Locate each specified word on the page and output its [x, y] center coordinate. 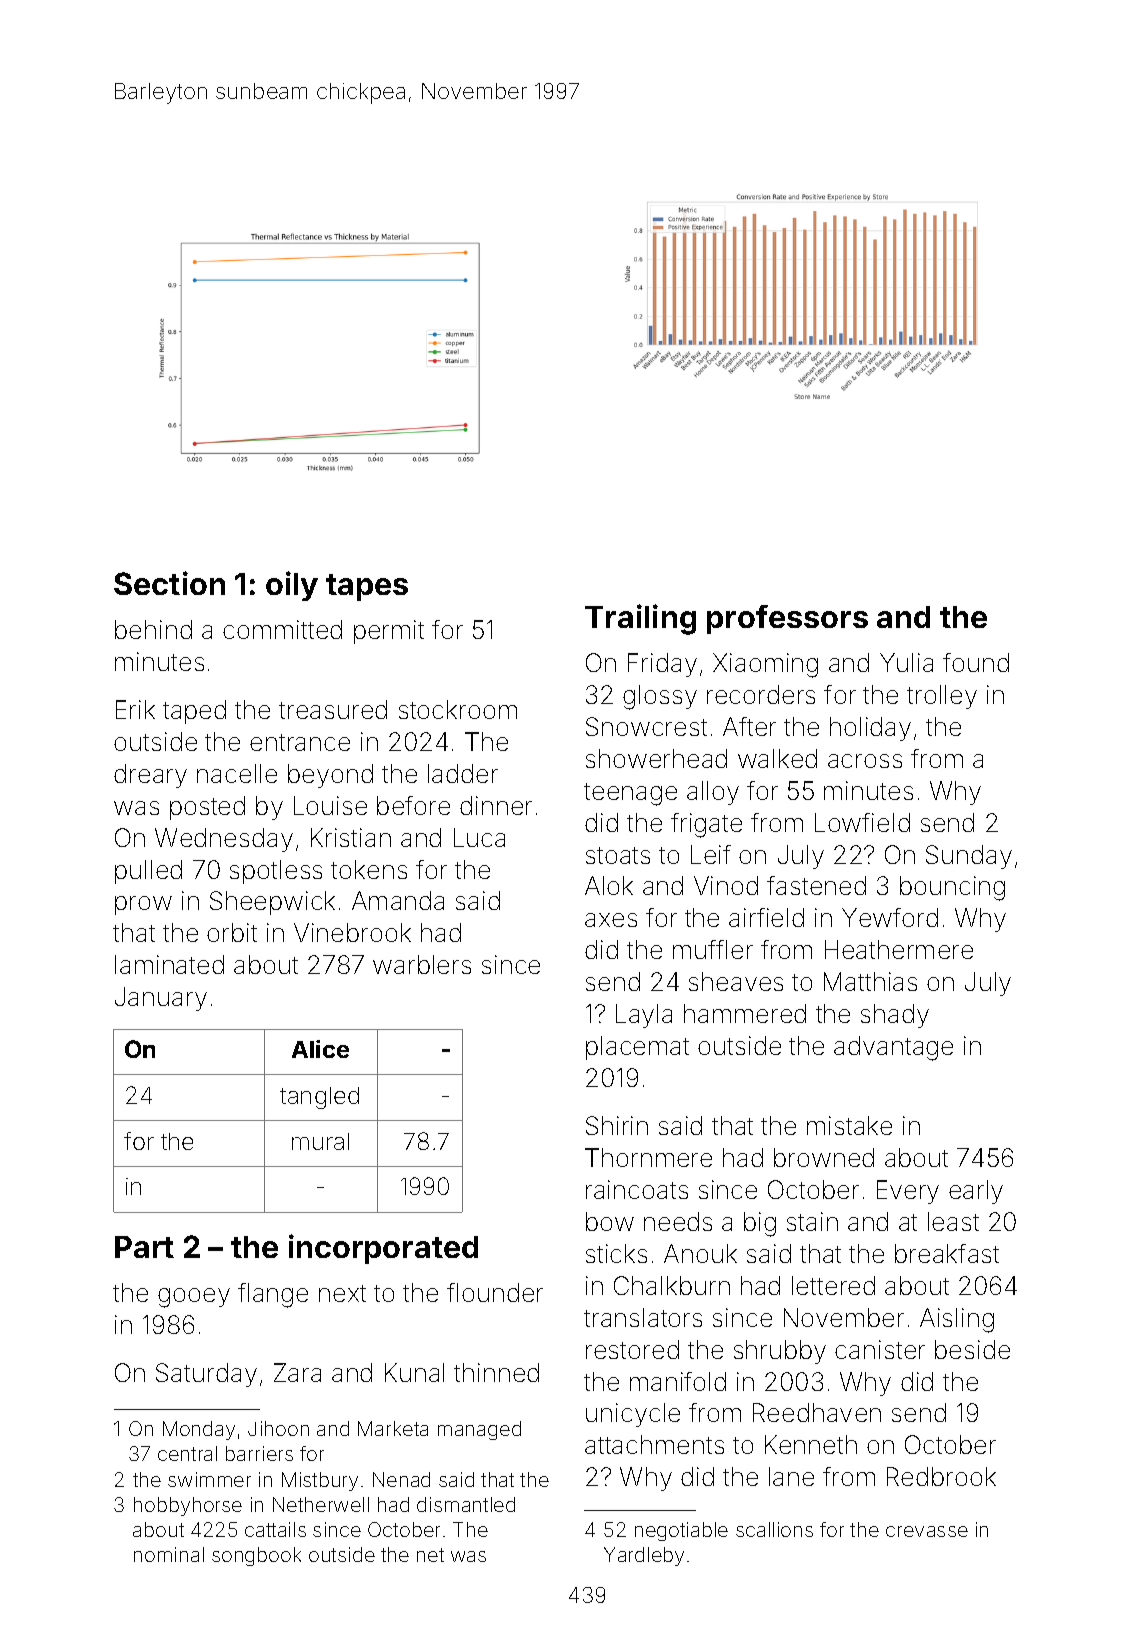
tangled [319, 1098]
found [976, 662]
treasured [333, 709]
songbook [256, 1556]
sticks [616, 1253]
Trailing [640, 619]
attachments [654, 1444]
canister [880, 1349]
